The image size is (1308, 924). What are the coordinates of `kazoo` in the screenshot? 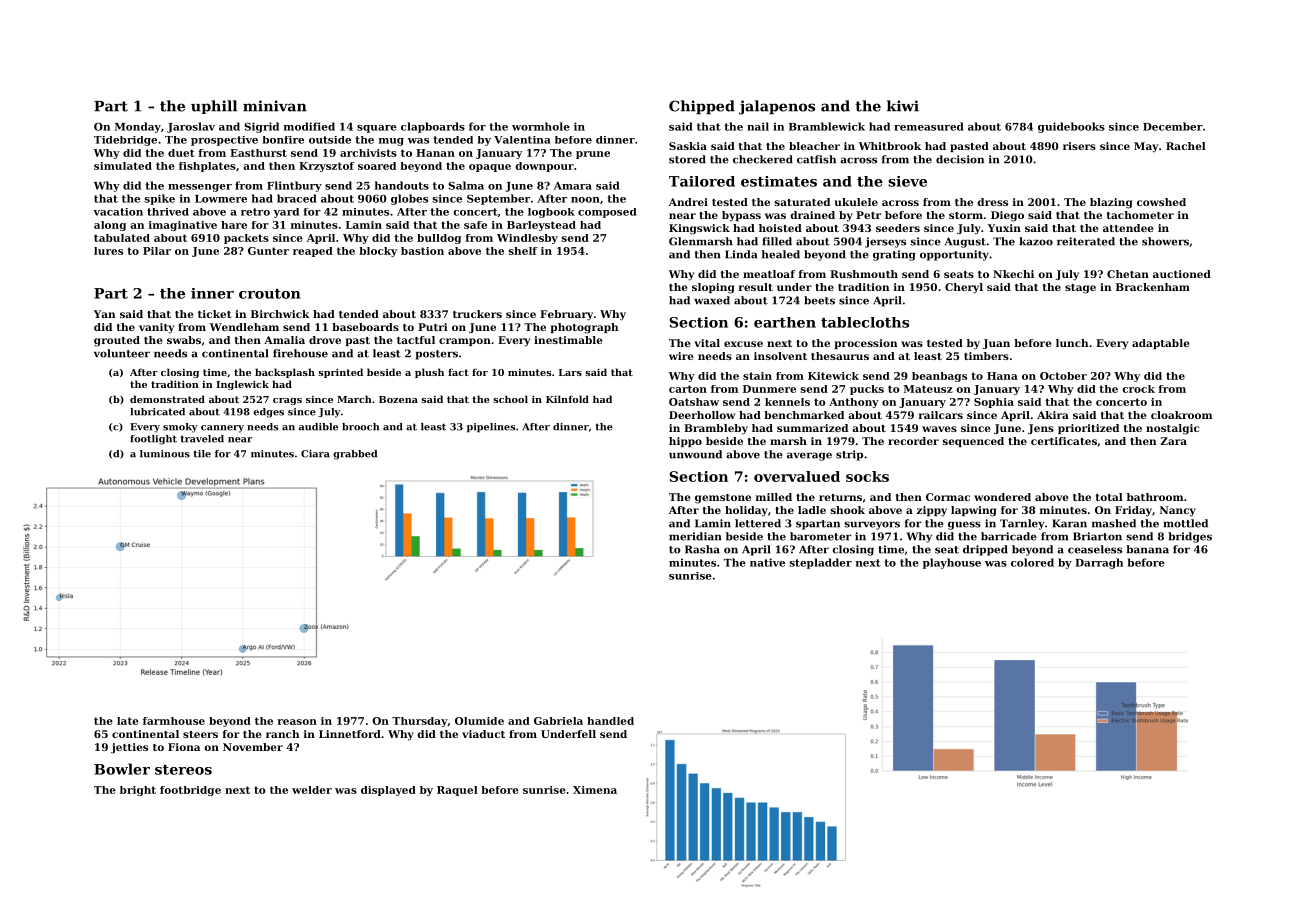 It's located at (1036, 241).
